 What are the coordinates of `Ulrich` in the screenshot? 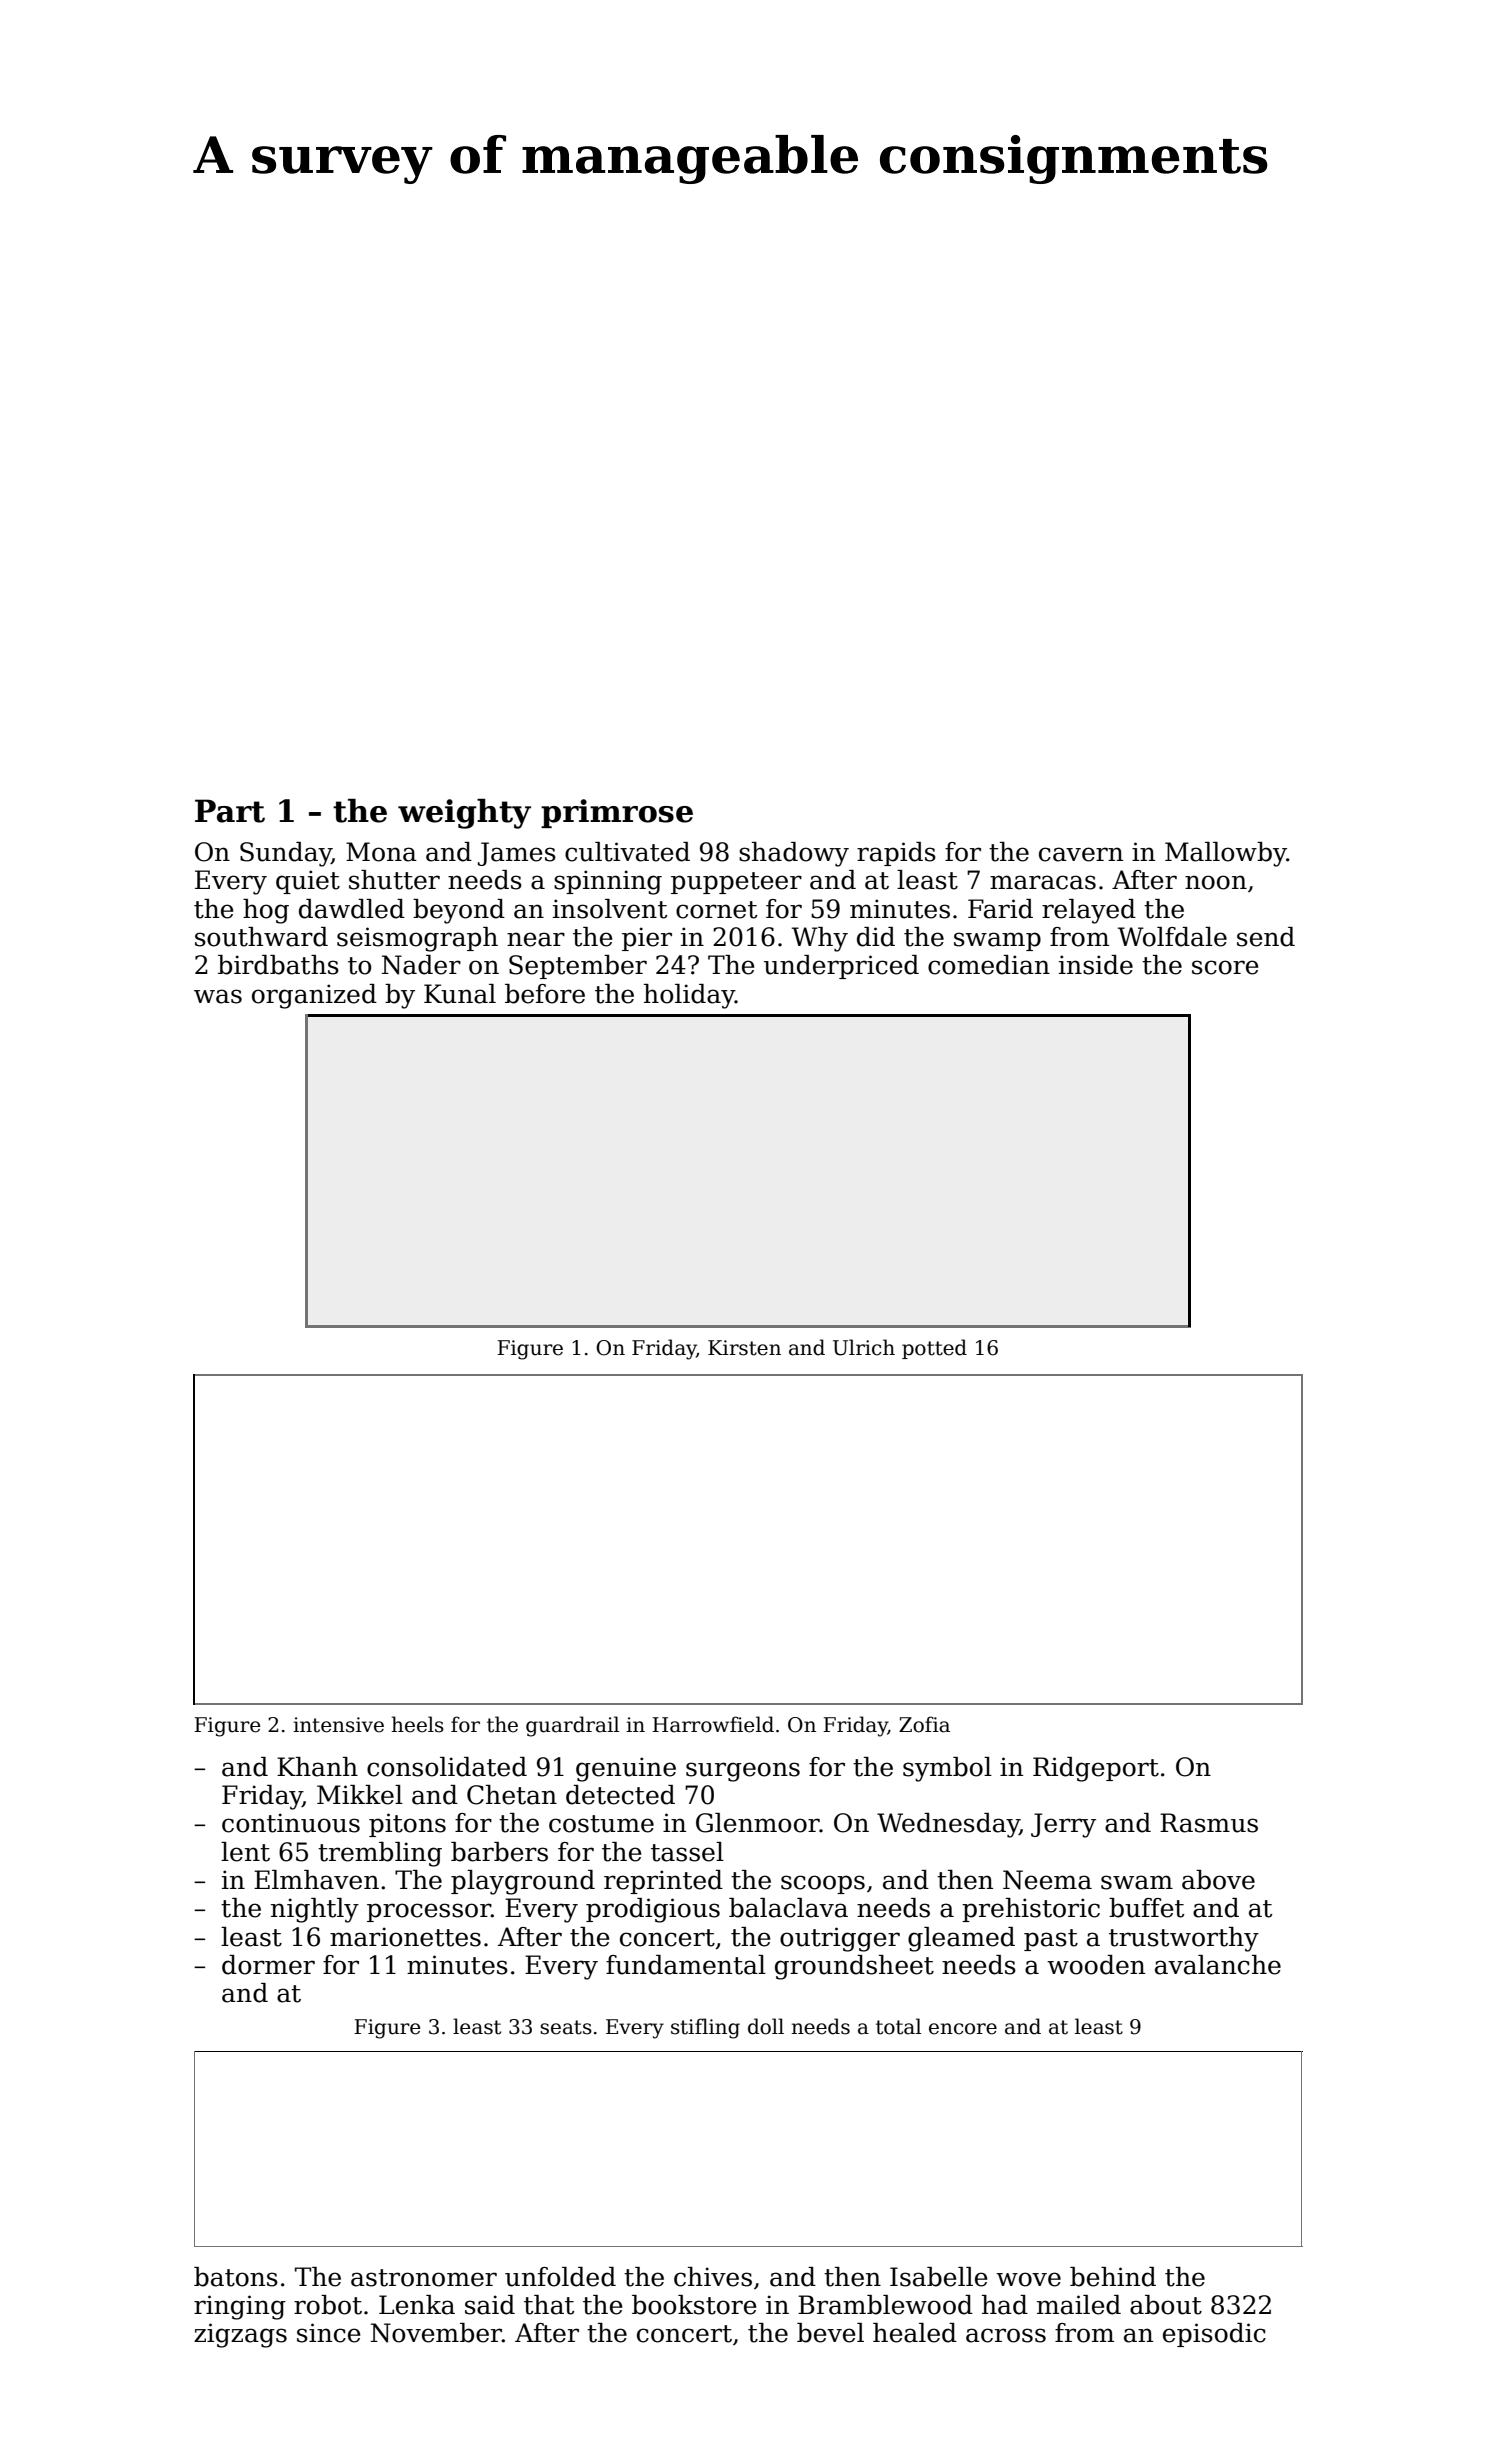 It's located at (864, 1347).
